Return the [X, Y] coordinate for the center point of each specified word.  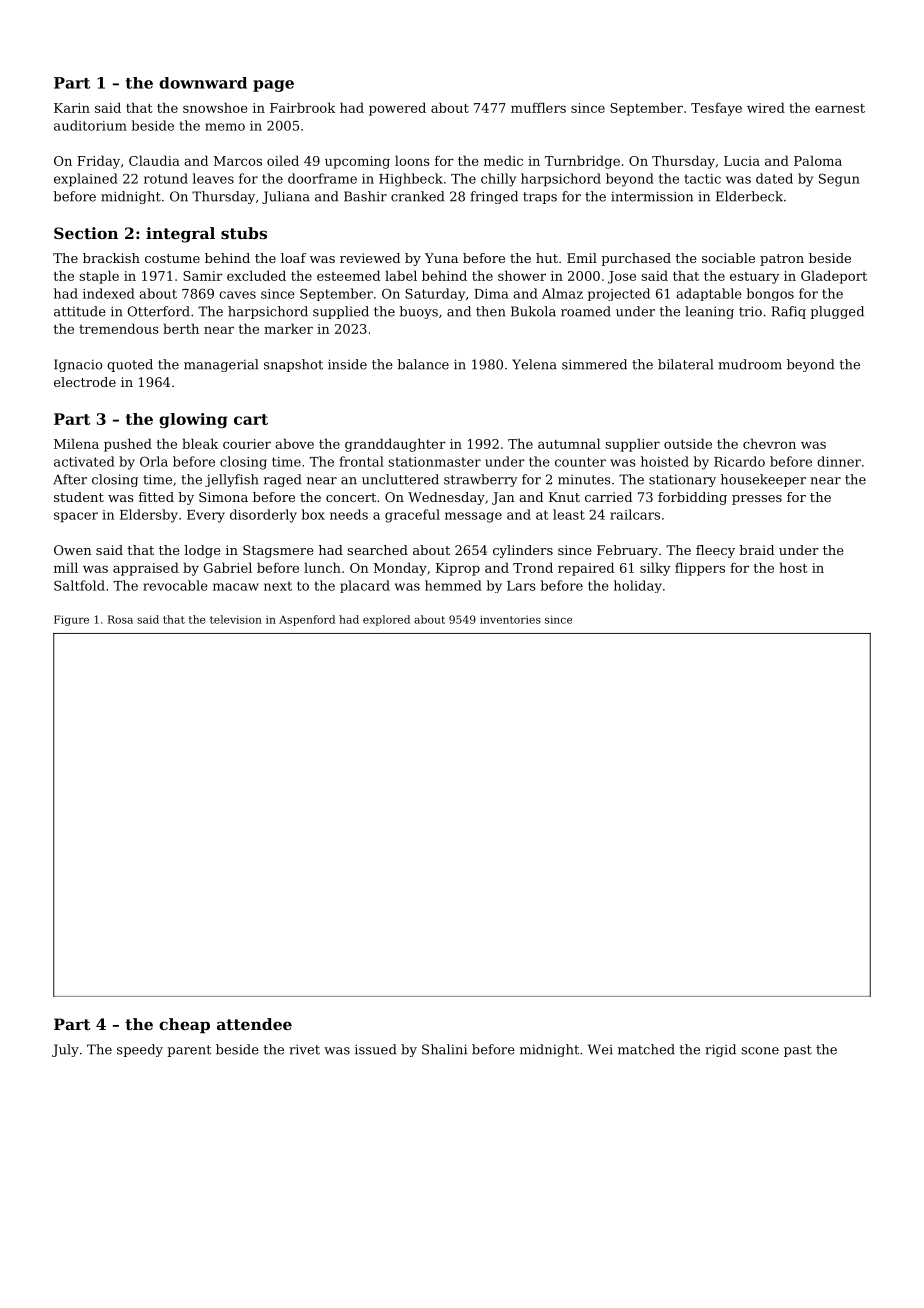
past [798, 1051]
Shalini [444, 1049]
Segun [839, 180]
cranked [417, 196]
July [65, 1050]
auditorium [90, 125]
